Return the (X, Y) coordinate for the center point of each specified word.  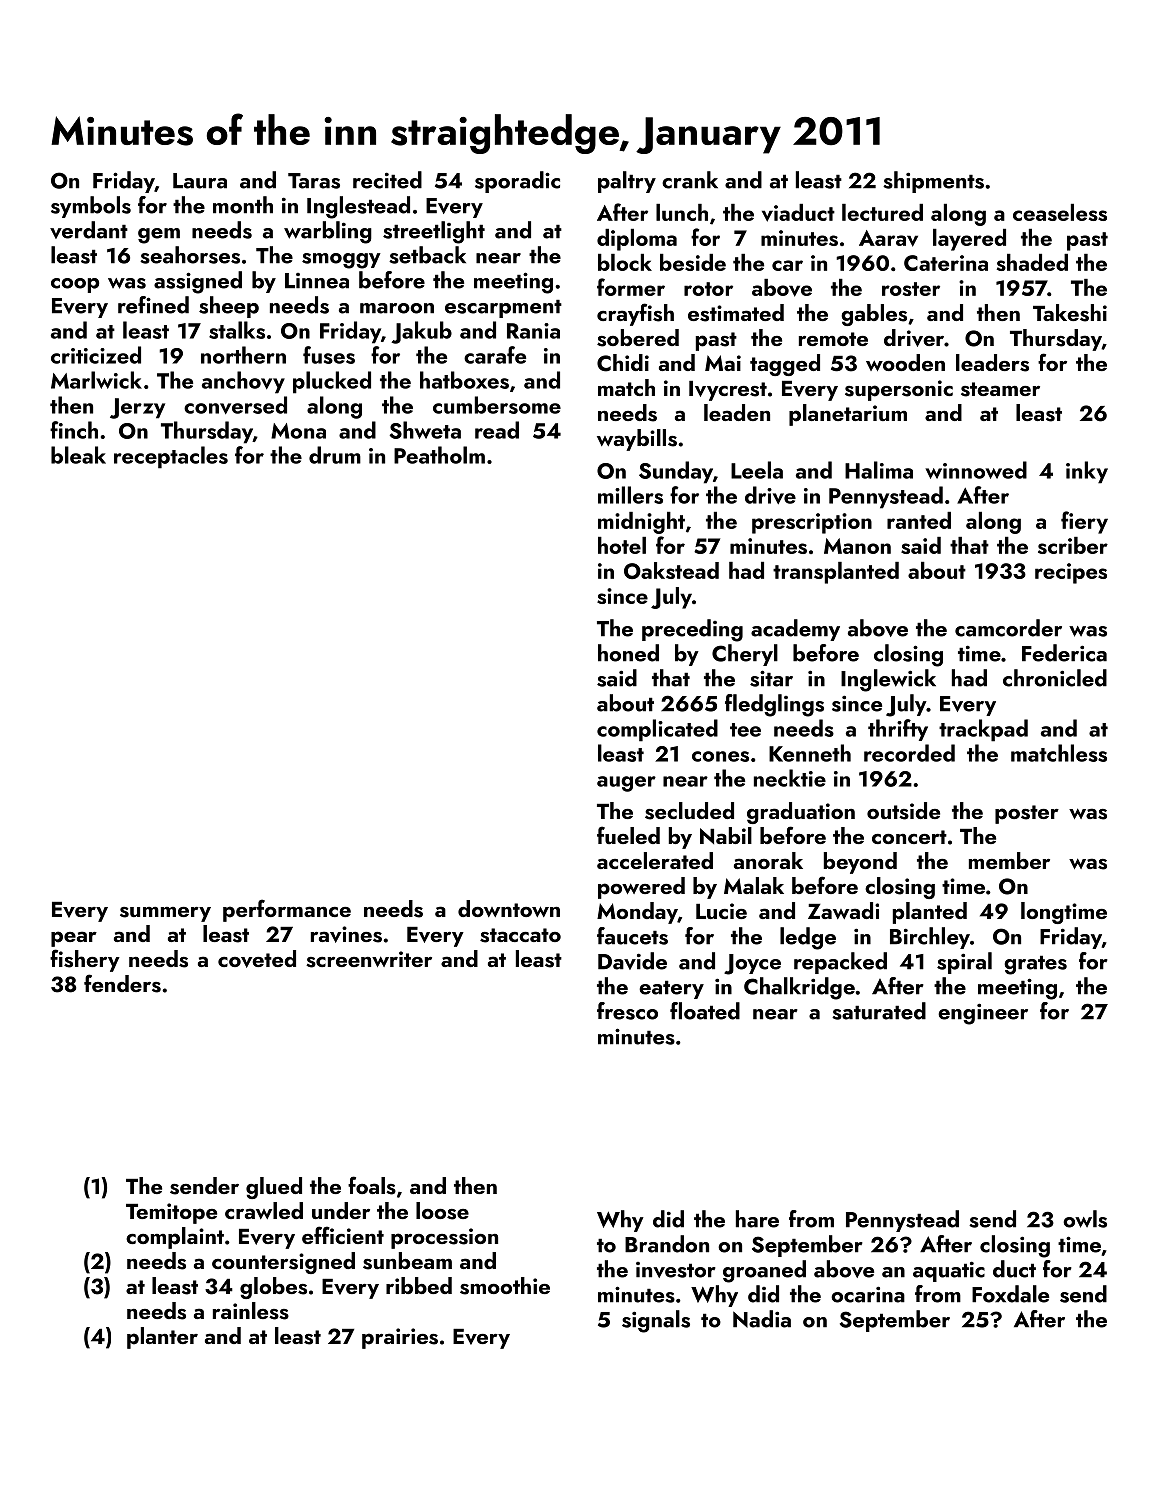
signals (656, 1321)
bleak (78, 455)
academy (795, 630)
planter (162, 1338)
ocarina (868, 1294)
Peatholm (439, 455)
